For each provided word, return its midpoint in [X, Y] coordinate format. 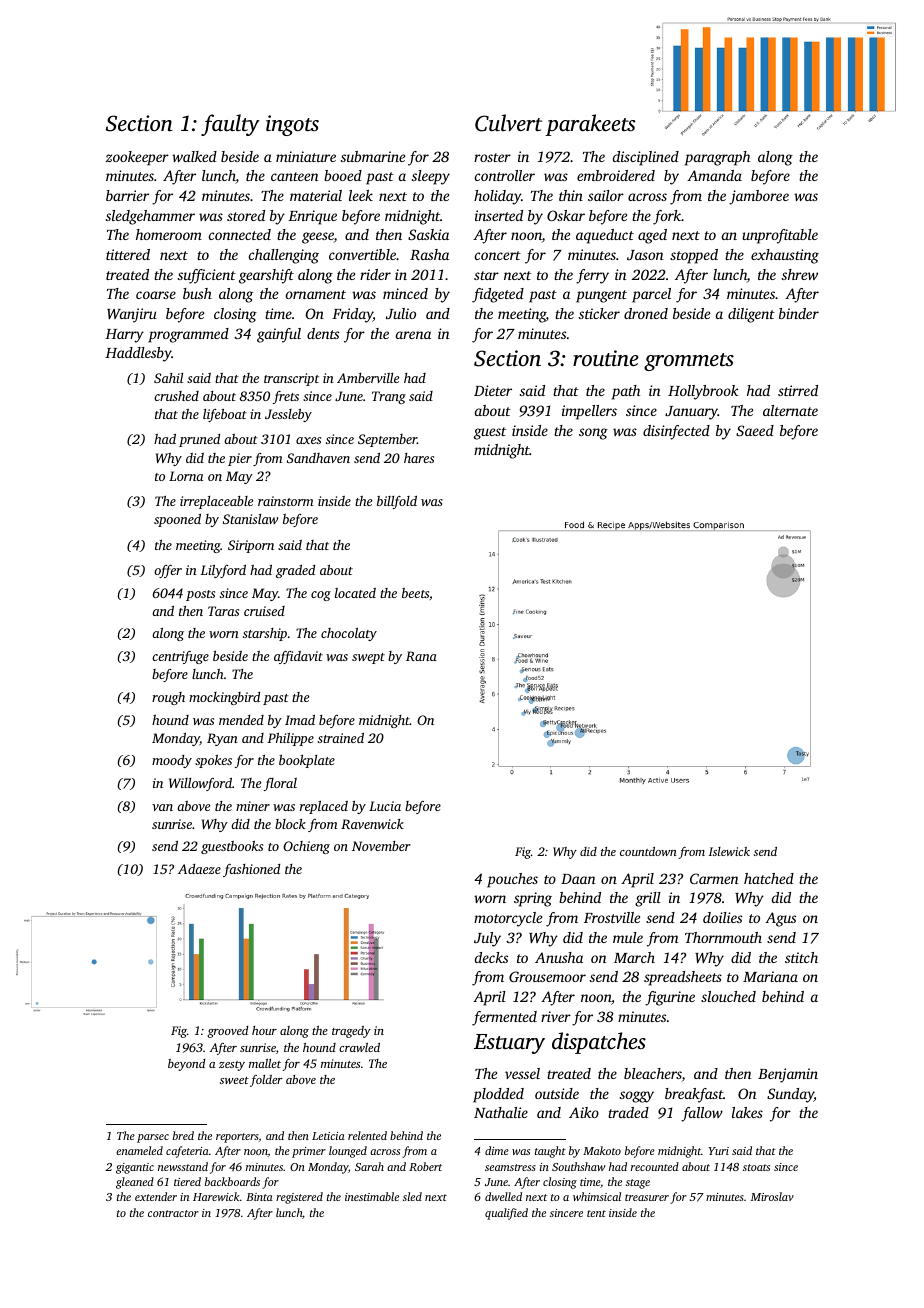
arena [413, 335]
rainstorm [286, 501]
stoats [756, 1167]
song [593, 434]
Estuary [509, 1044]
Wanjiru [132, 315]
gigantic [135, 1168]
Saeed [755, 430]
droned [646, 313]
